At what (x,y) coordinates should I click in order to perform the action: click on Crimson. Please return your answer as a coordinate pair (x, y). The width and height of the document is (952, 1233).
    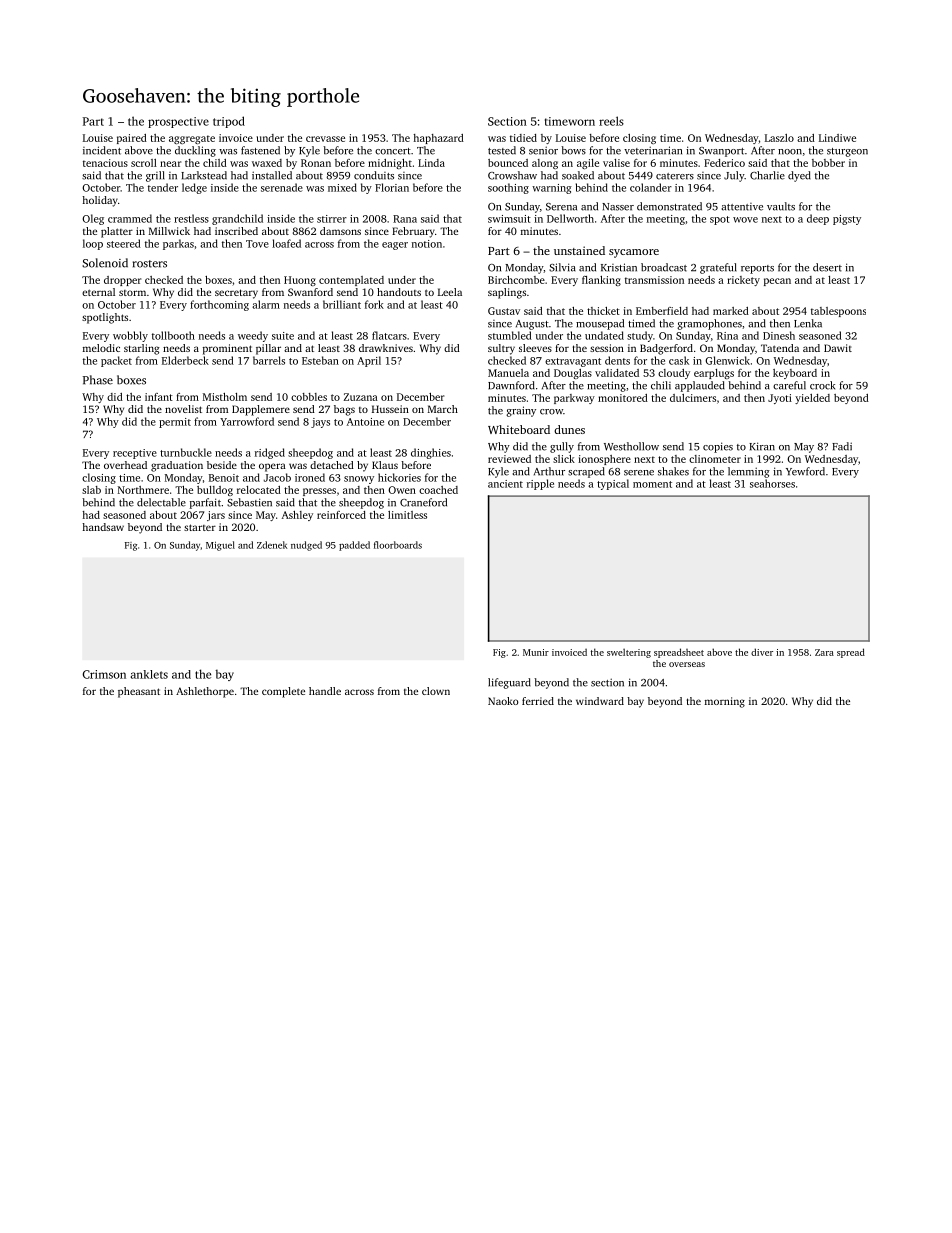
    Looking at the image, I should click on (104, 674).
